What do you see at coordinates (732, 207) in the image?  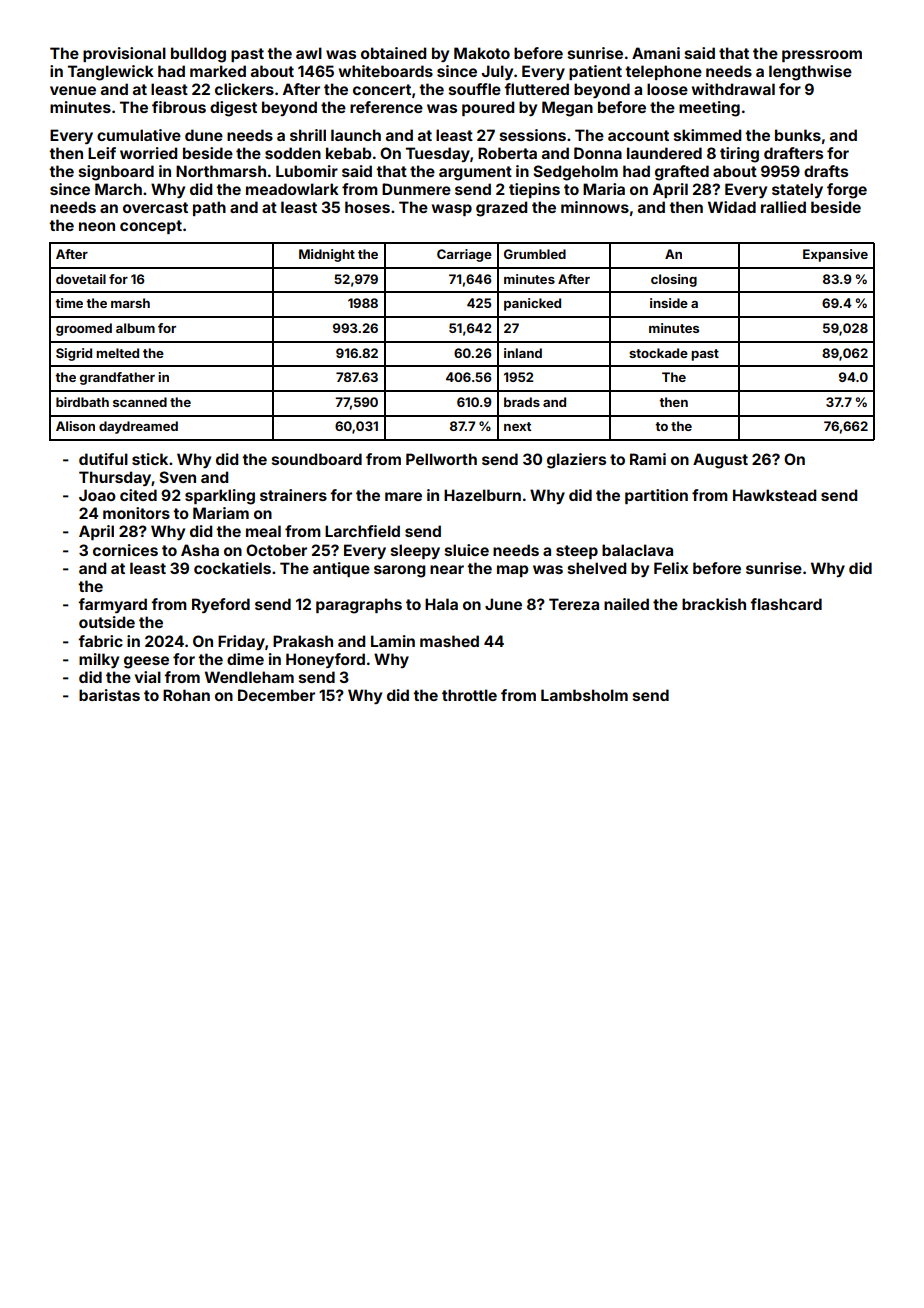 I see `Widad` at bounding box center [732, 207].
